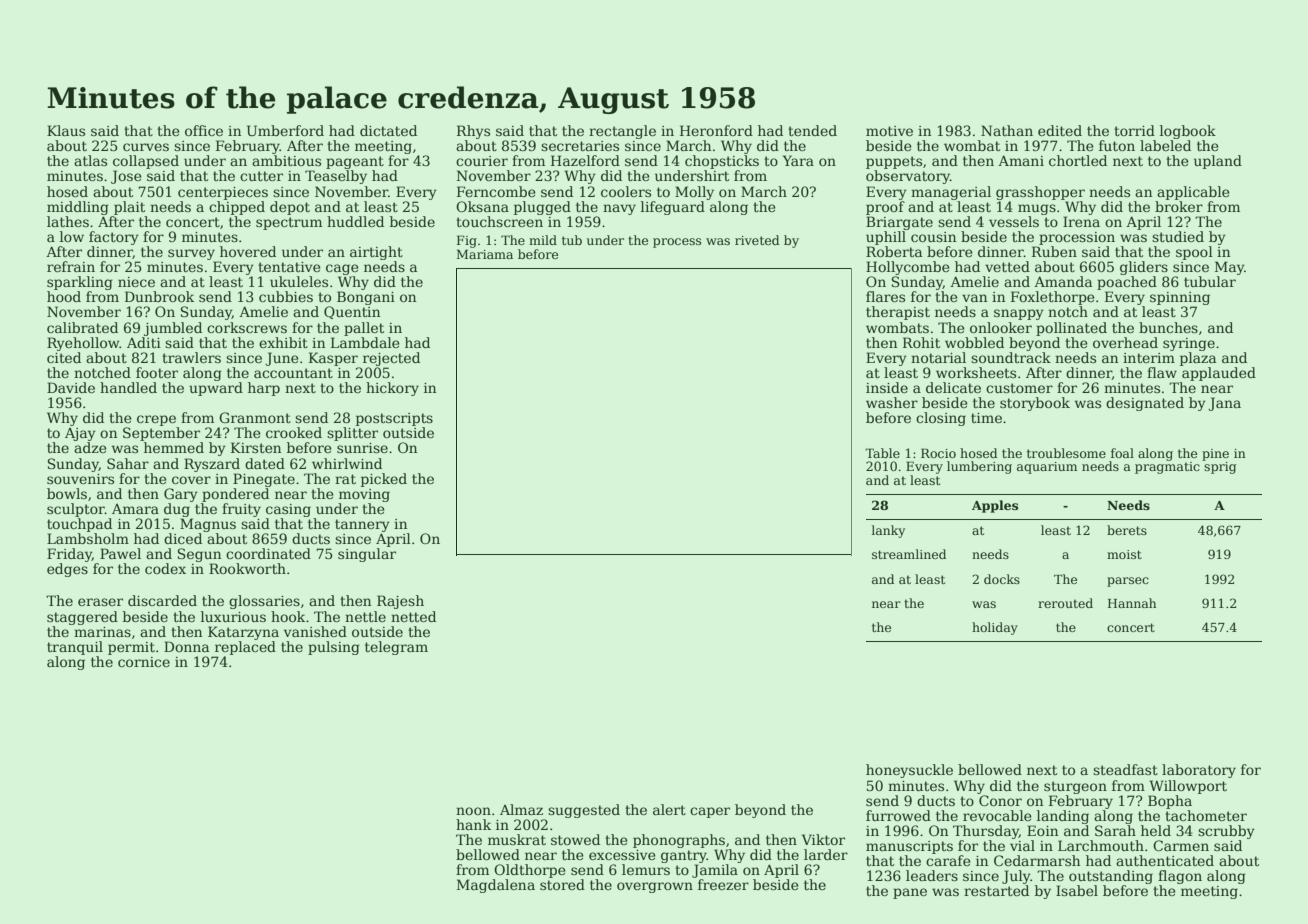 This screenshot has height=924, width=1308. What do you see at coordinates (496, 886) in the screenshot?
I see `Magdalena` at bounding box center [496, 886].
